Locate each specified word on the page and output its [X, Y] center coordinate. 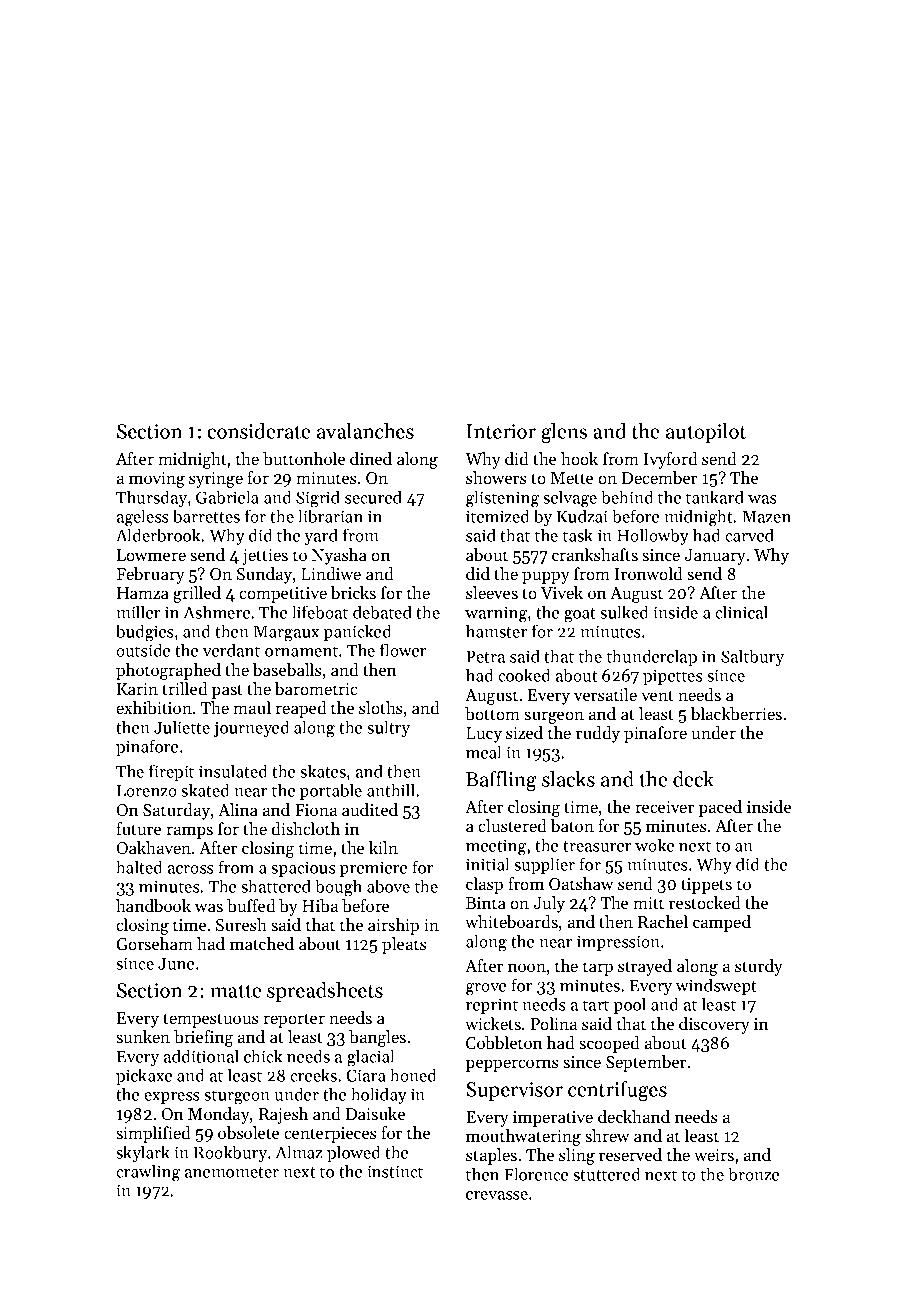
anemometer [232, 1172]
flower [403, 650]
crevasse [497, 1195]
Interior [501, 431]
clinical [741, 612]
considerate [258, 431]
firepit [171, 772]
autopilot [706, 433]
